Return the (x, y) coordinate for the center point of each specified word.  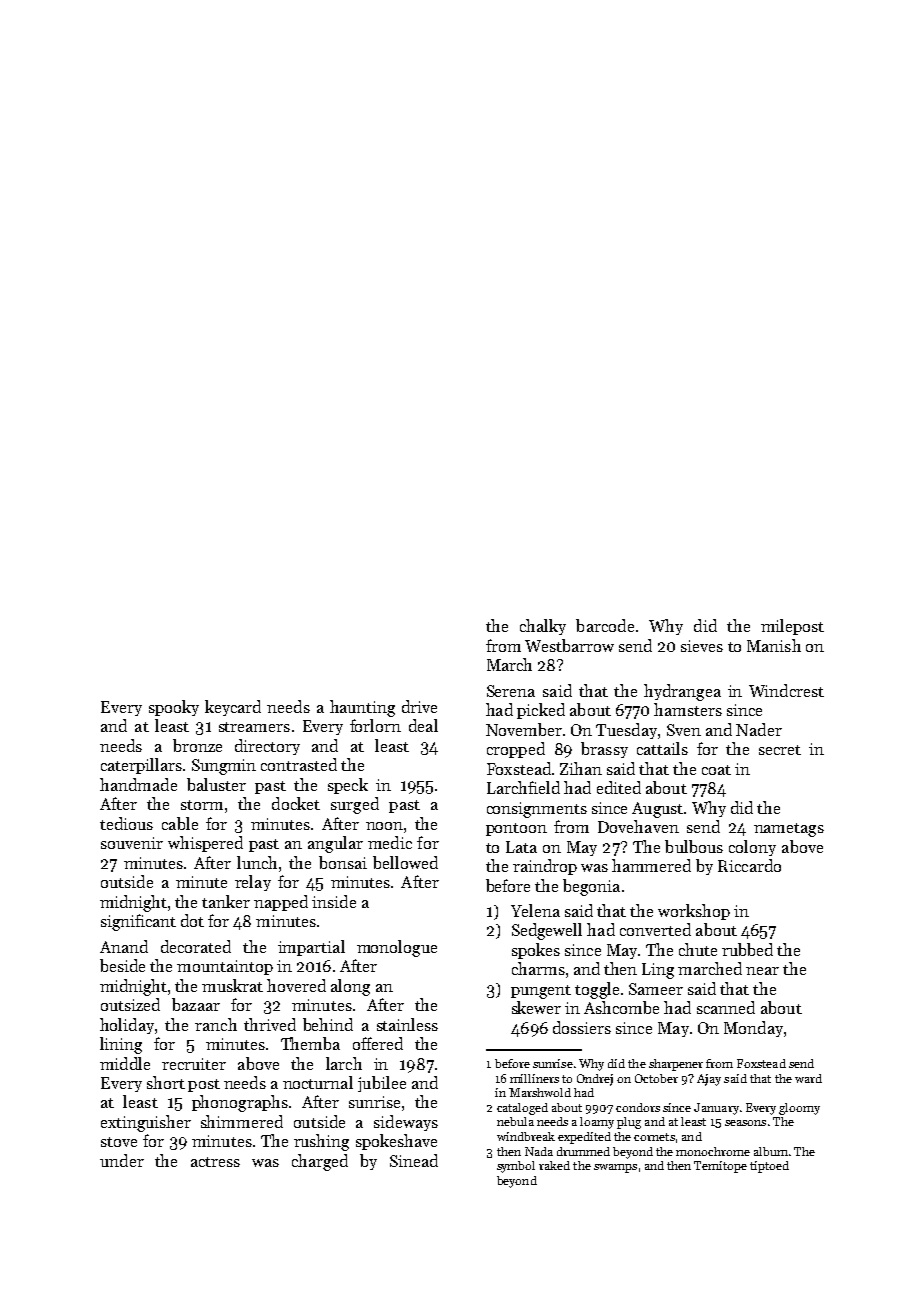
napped (281, 903)
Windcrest (786, 690)
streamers (254, 727)
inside (334, 901)
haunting (362, 708)
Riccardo (749, 865)
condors (638, 1107)
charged (320, 1162)
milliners (534, 1078)
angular (335, 844)
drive (419, 706)
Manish (774, 645)
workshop (694, 912)
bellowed (405, 862)
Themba (310, 1043)
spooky (174, 708)
